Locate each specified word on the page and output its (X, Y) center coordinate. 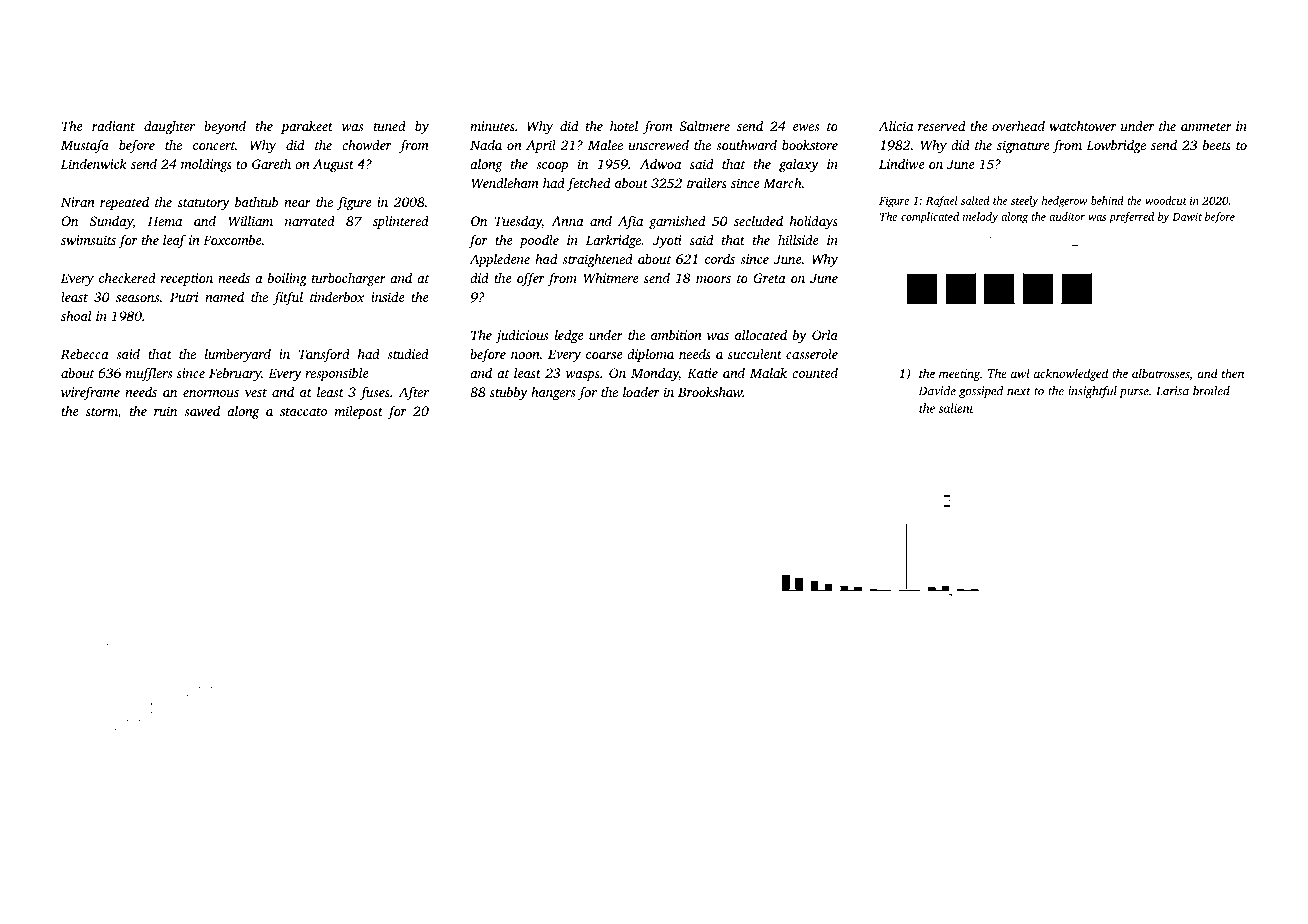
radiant (113, 126)
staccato (303, 412)
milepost (359, 412)
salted (975, 200)
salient (956, 408)
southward (746, 144)
